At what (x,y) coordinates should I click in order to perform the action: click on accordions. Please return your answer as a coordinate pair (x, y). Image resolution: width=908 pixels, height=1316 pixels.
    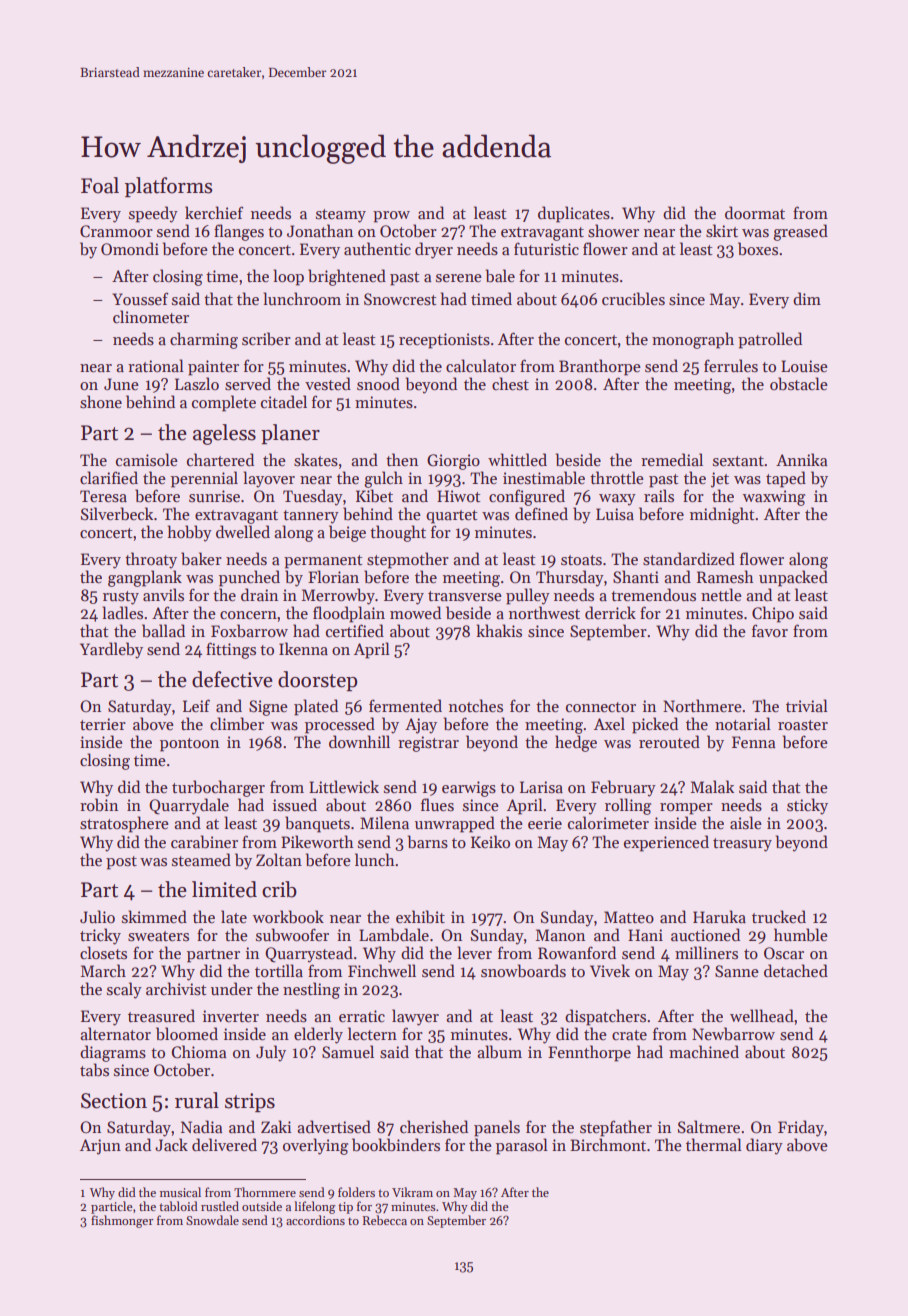
    Looking at the image, I should click on (315, 1220).
